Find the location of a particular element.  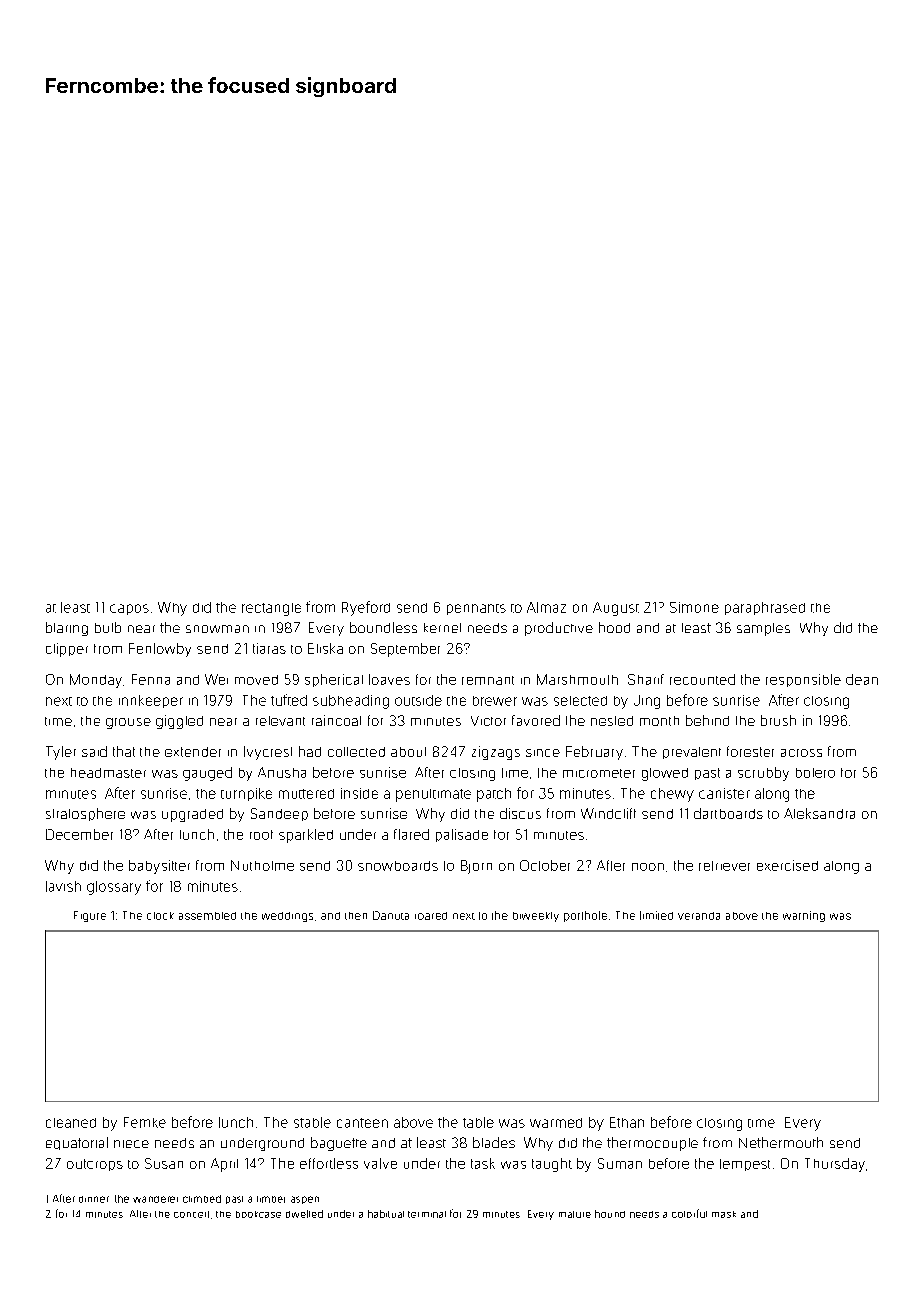

paraphrased is located at coordinates (765, 608).
